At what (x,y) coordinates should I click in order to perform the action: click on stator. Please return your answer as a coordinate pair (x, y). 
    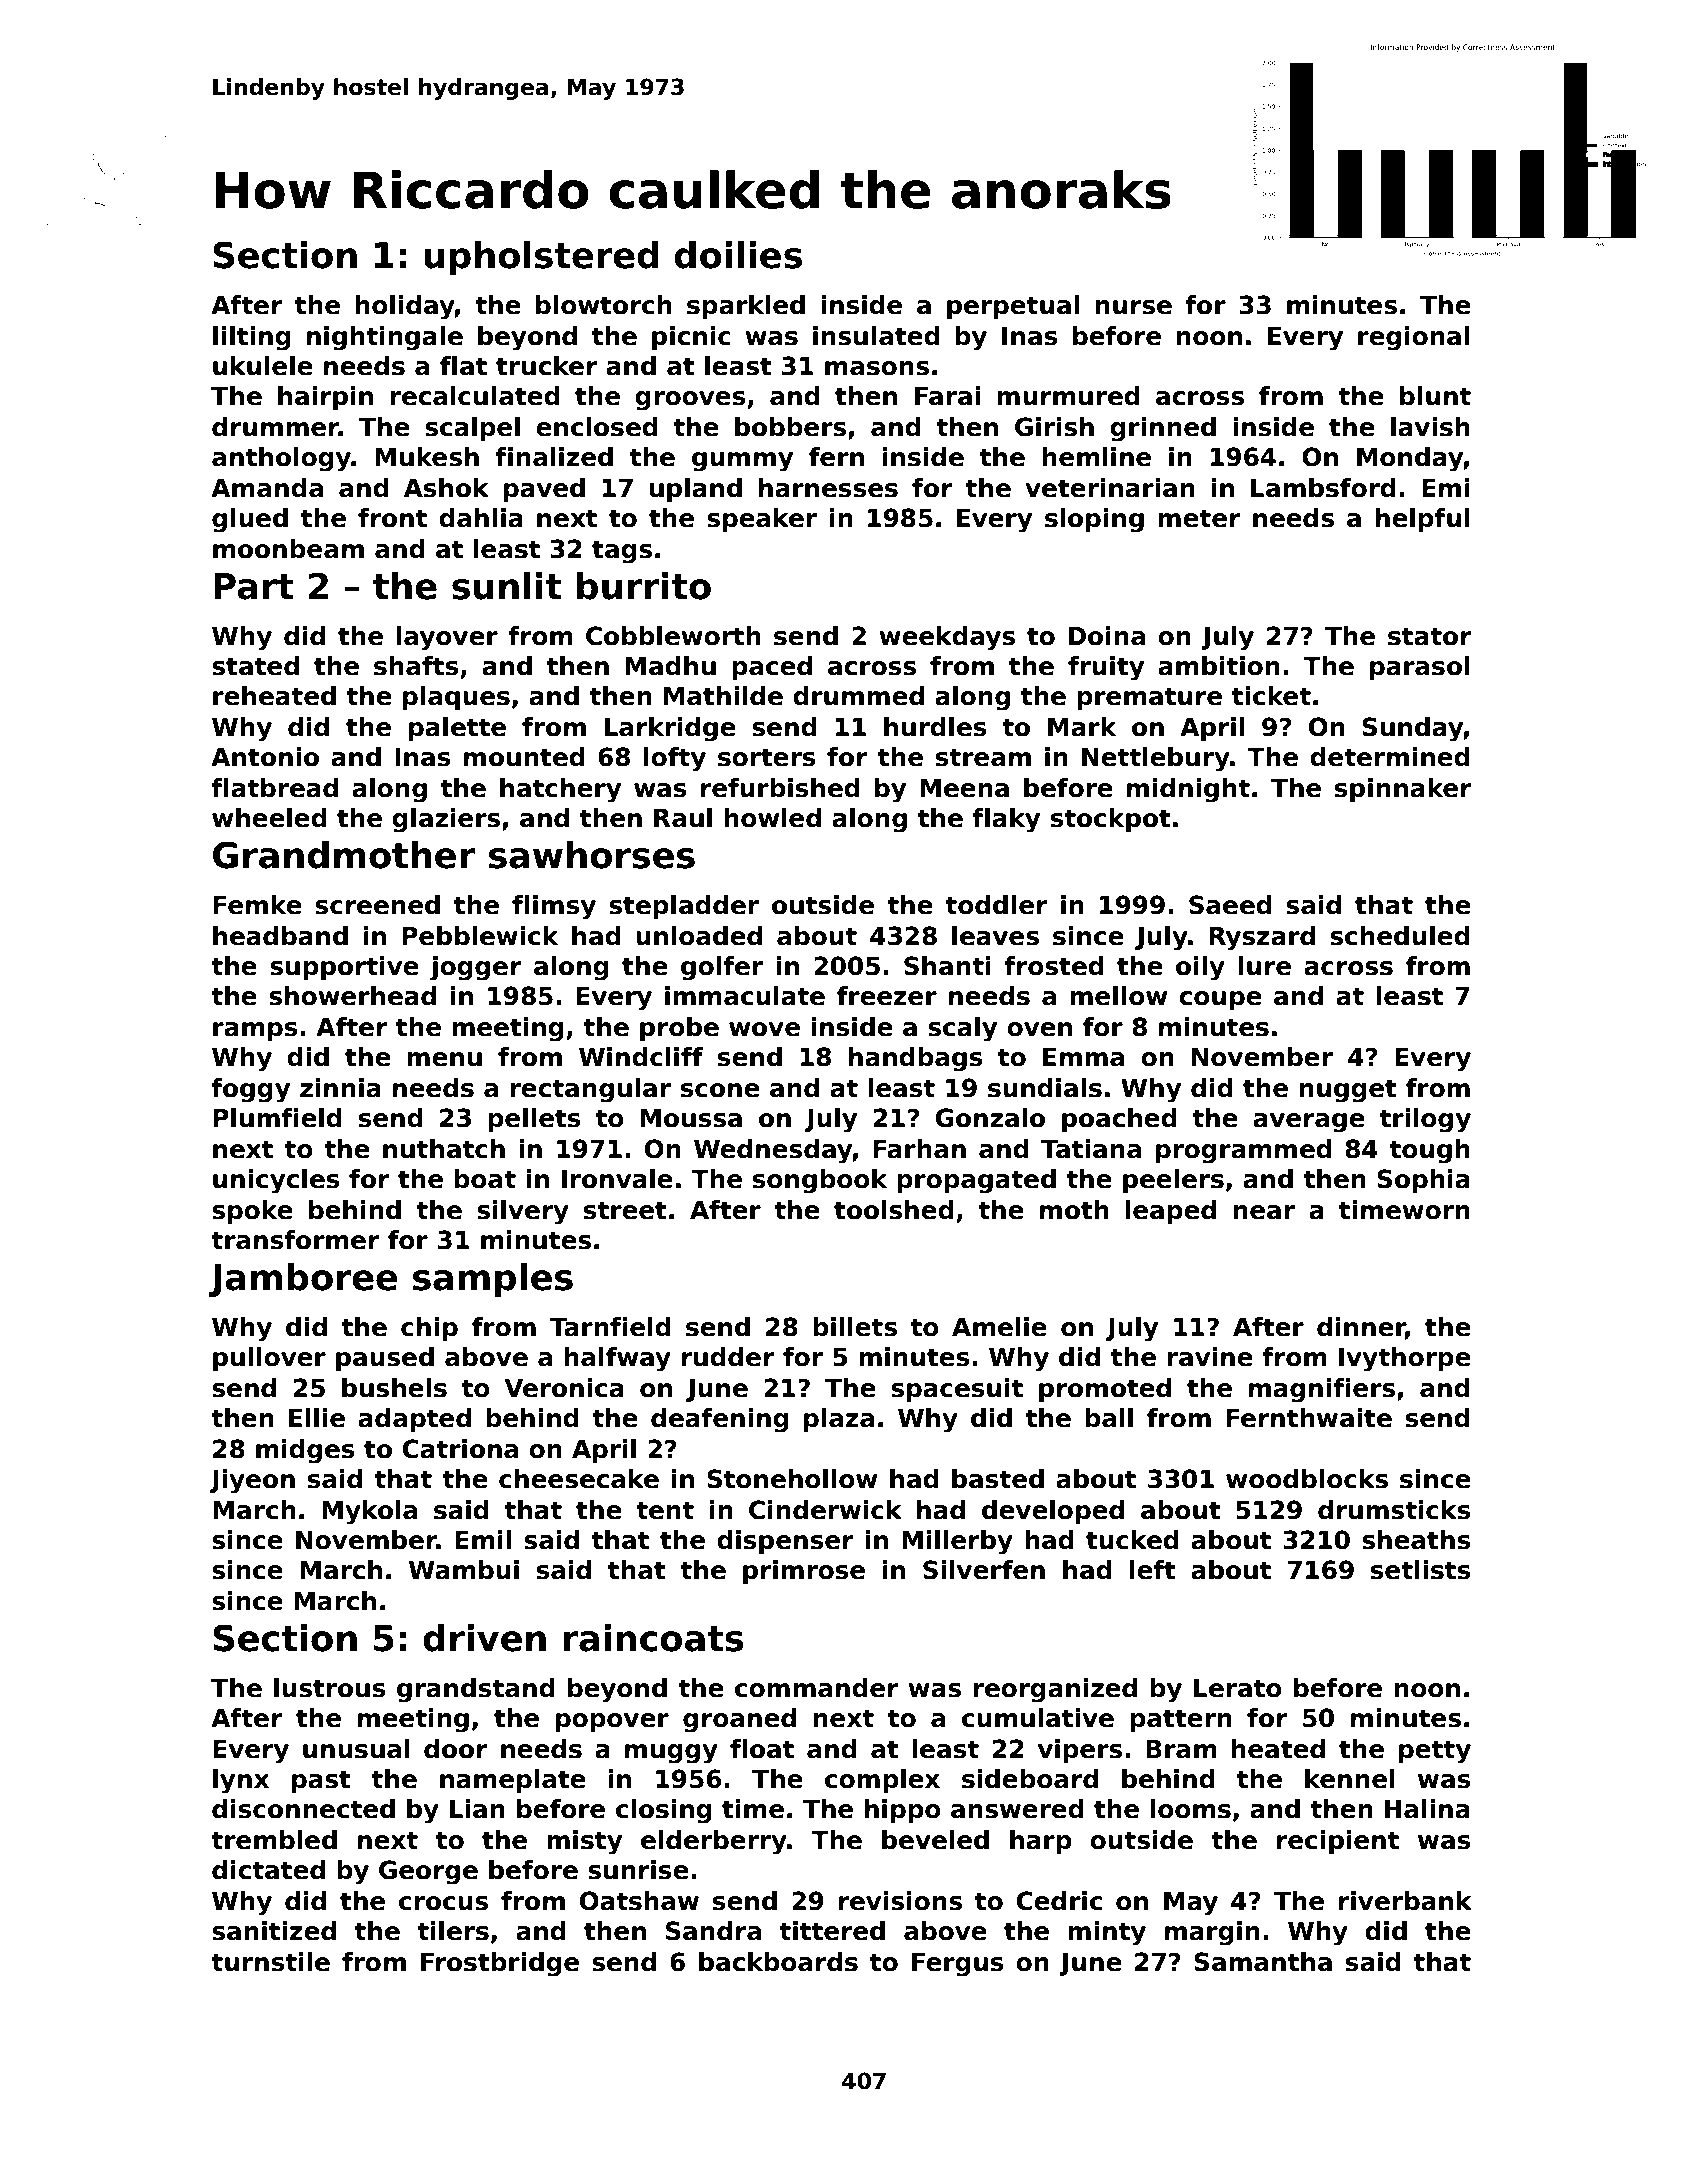
    Looking at the image, I should click on (1429, 636).
